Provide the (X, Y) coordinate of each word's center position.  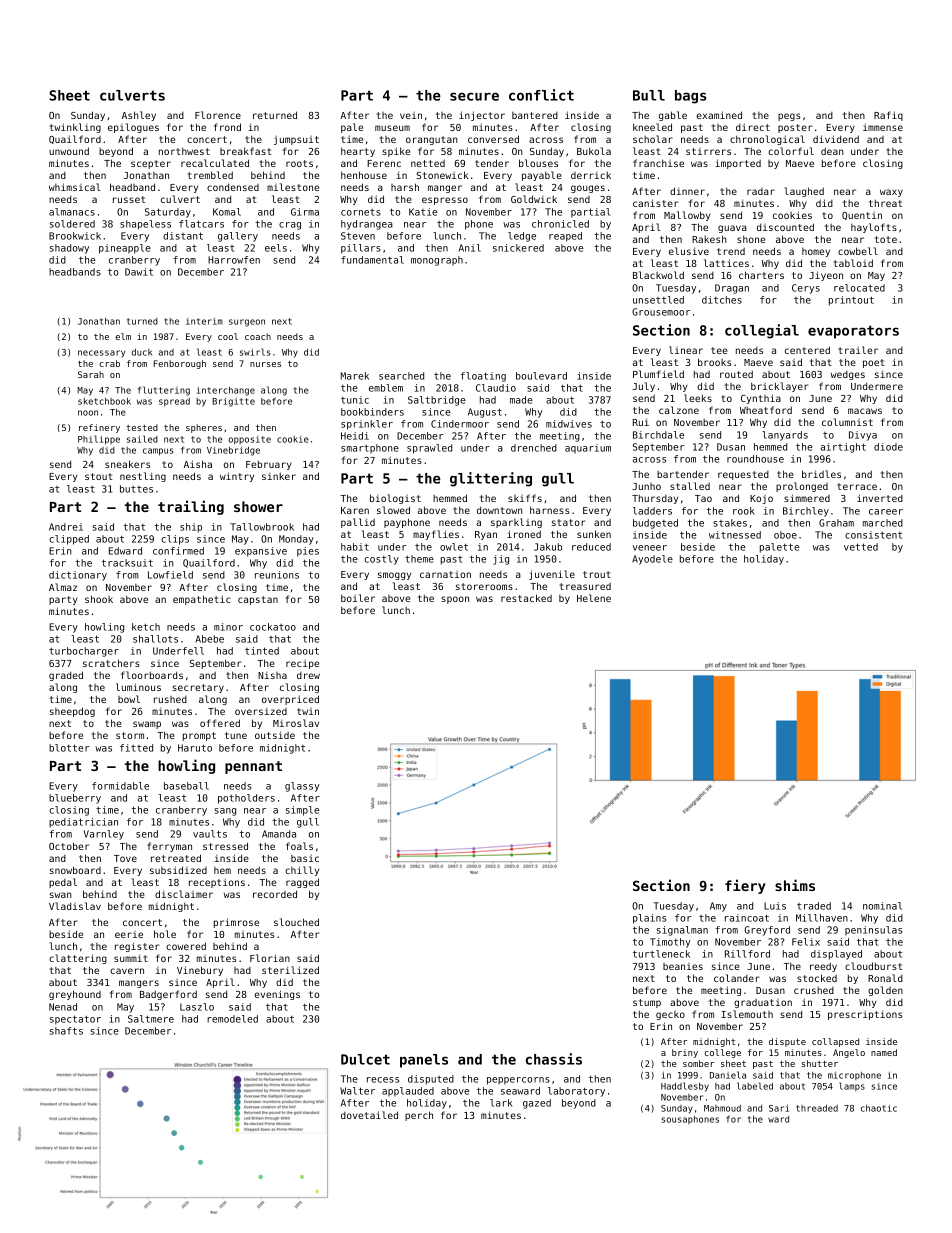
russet (129, 199)
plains (649, 919)
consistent (873, 535)
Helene (594, 598)
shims (795, 885)
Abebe (209, 639)
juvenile (552, 575)
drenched (534, 448)
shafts (66, 1031)
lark (501, 1103)
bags (690, 97)
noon (88, 413)
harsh (405, 187)
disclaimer (184, 894)
